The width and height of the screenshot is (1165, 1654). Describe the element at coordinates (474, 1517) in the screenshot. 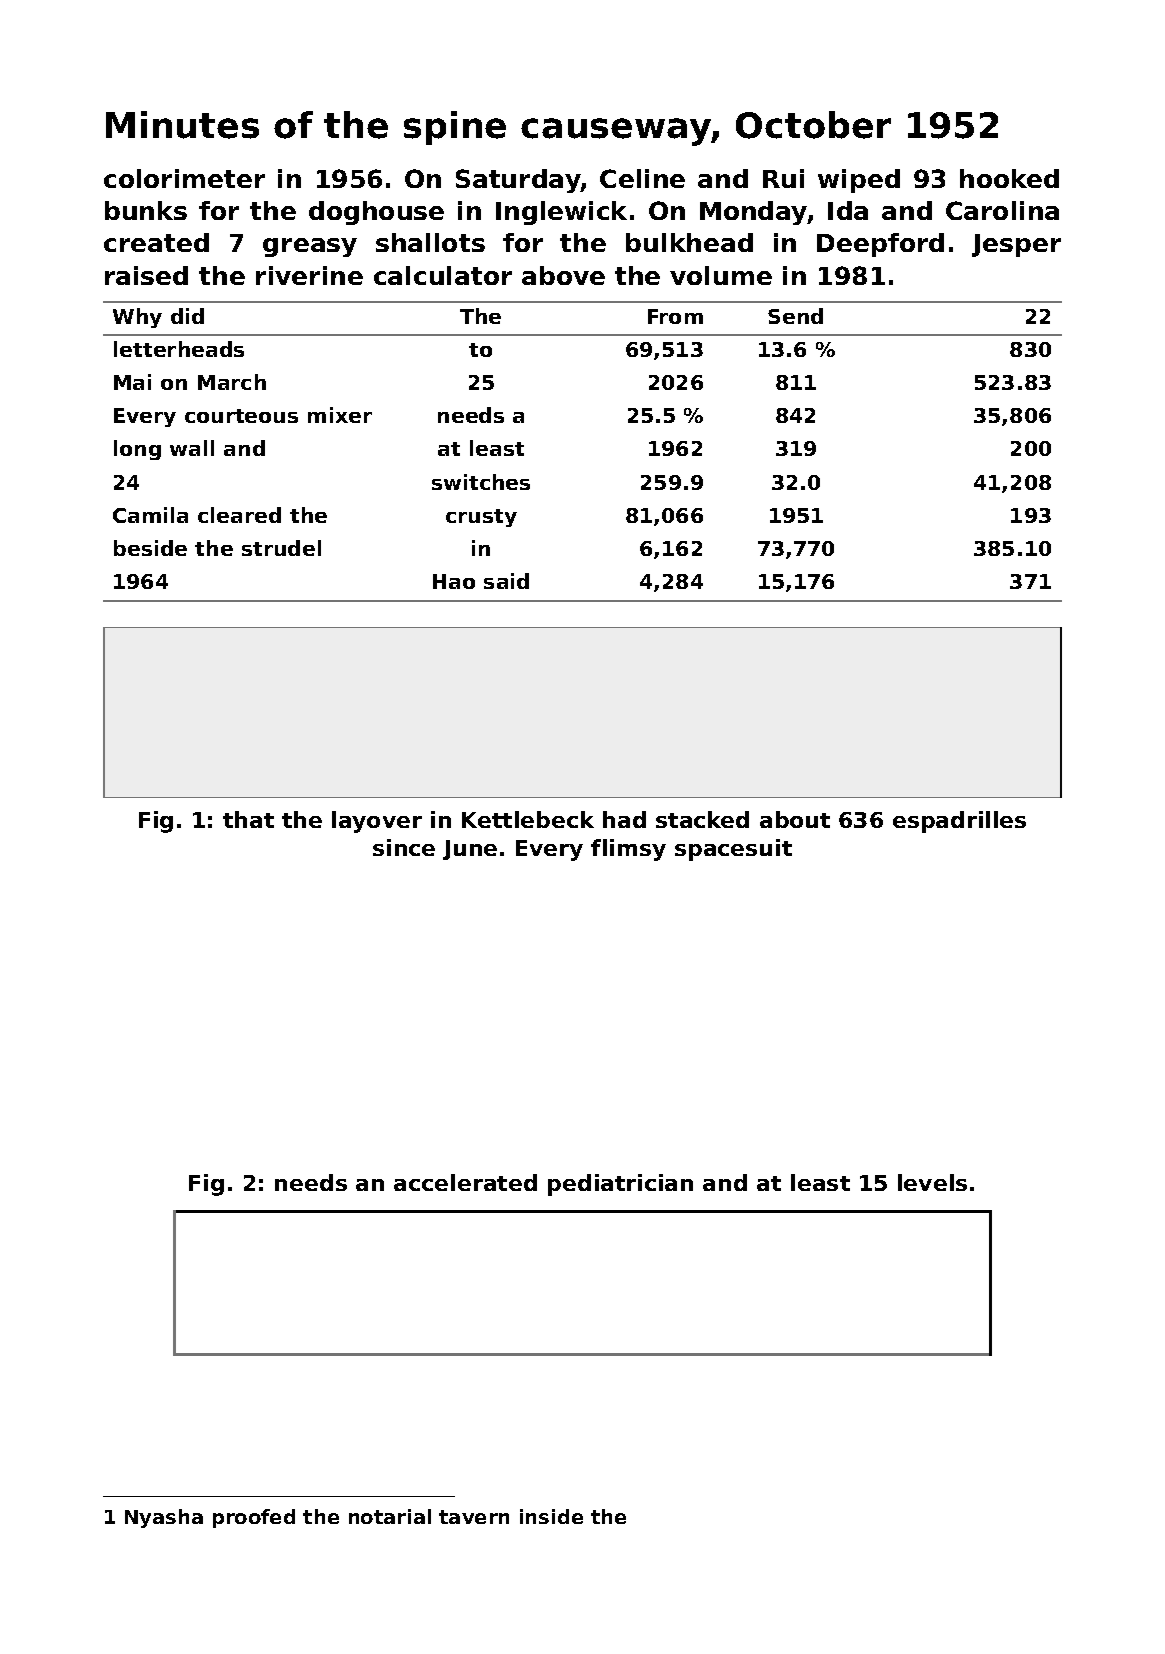

I see `tavern` at that location.
